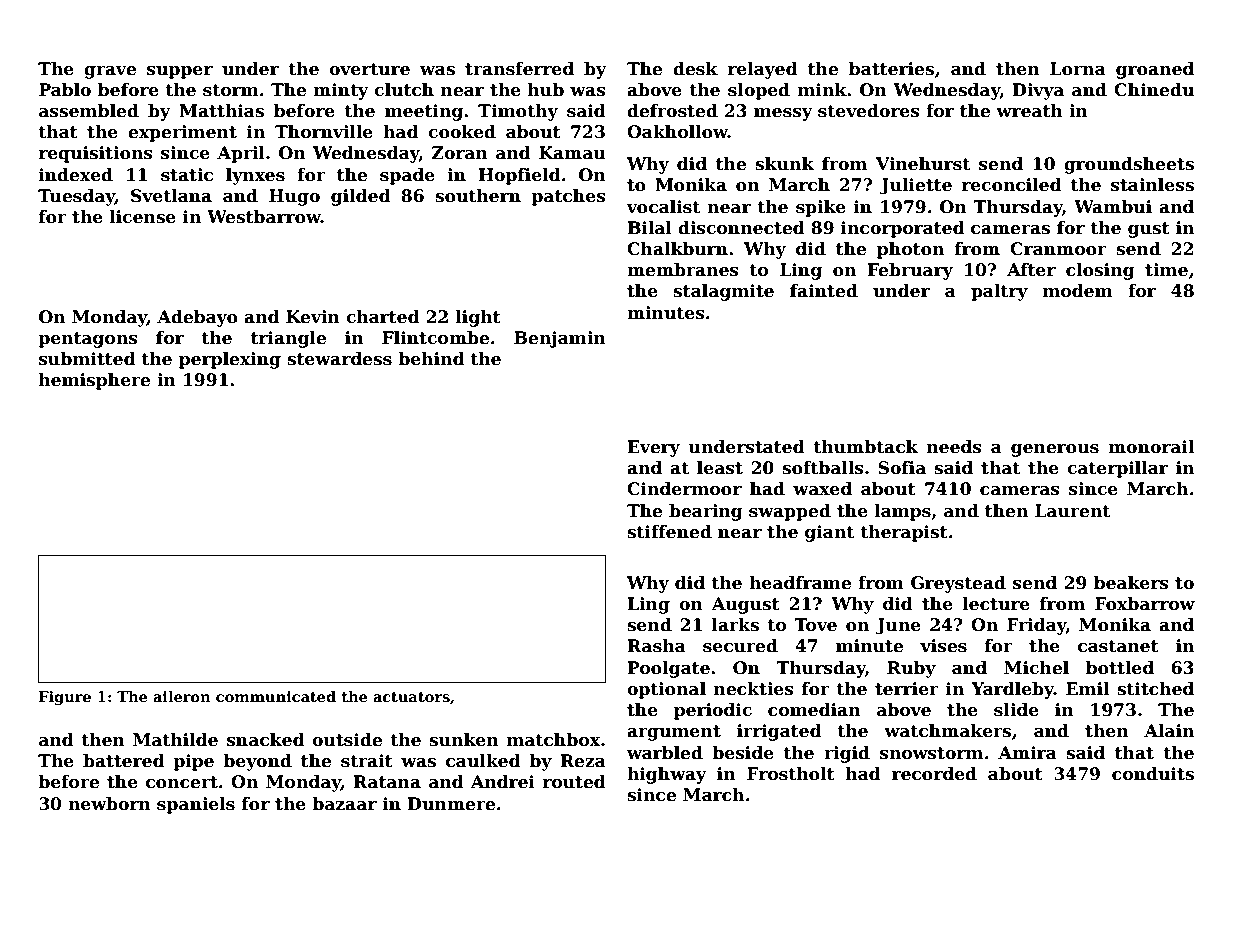 This screenshot has width=1233, height=952. I want to click on April, so click(241, 154).
